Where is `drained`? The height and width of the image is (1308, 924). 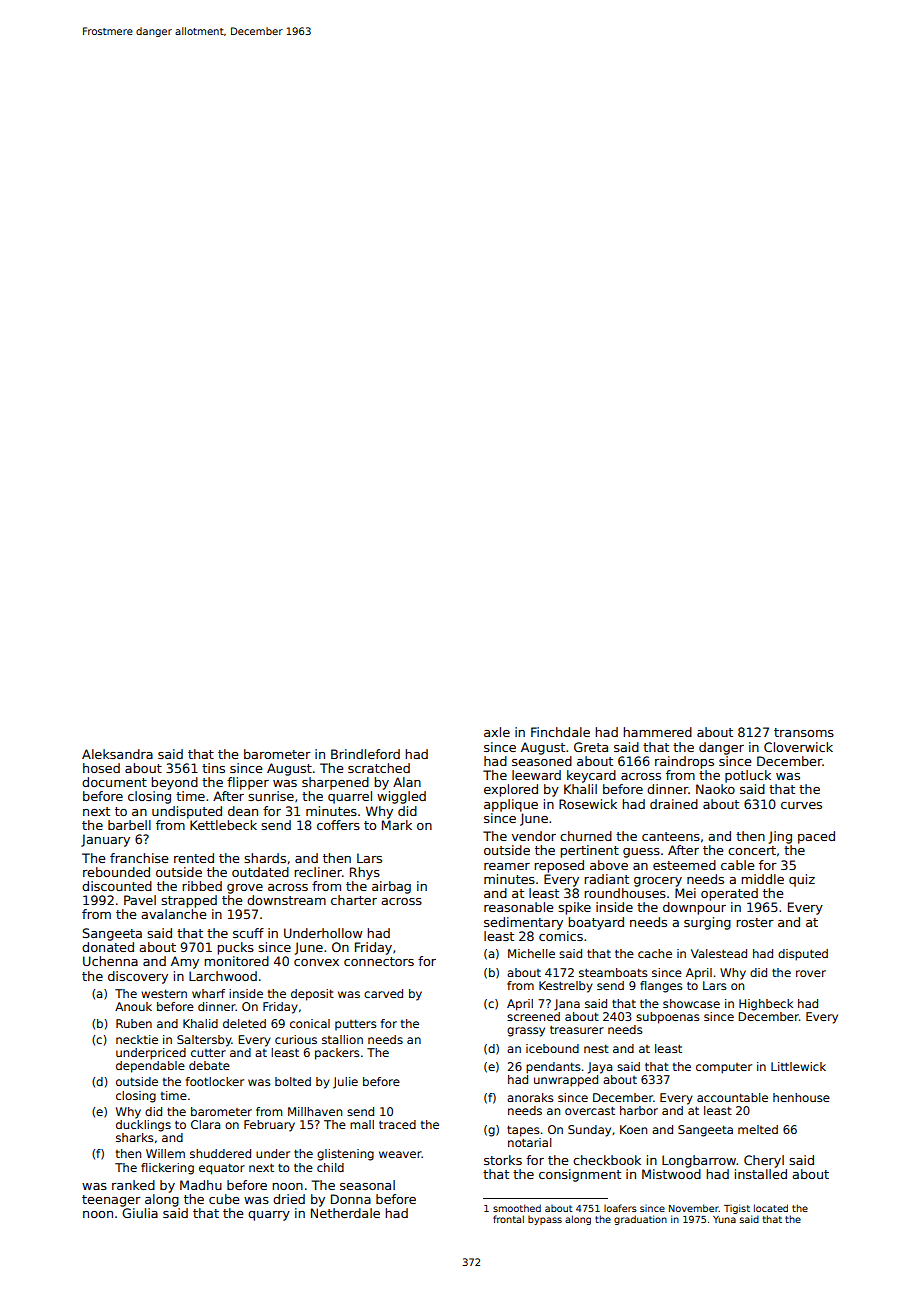
drained is located at coordinates (674, 804).
